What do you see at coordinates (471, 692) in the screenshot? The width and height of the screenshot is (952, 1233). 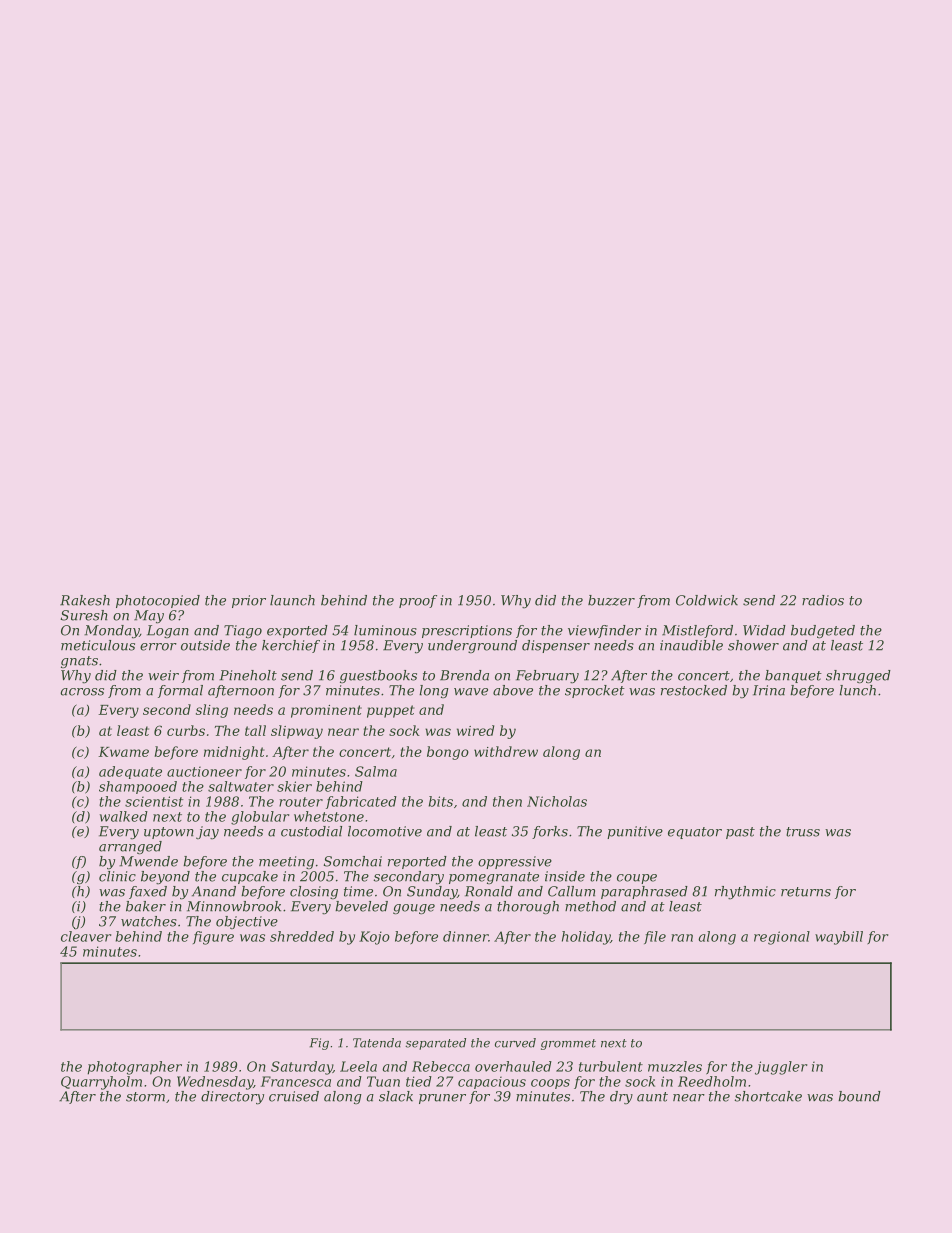 I see `wave` at bounding box center [471, 692].
